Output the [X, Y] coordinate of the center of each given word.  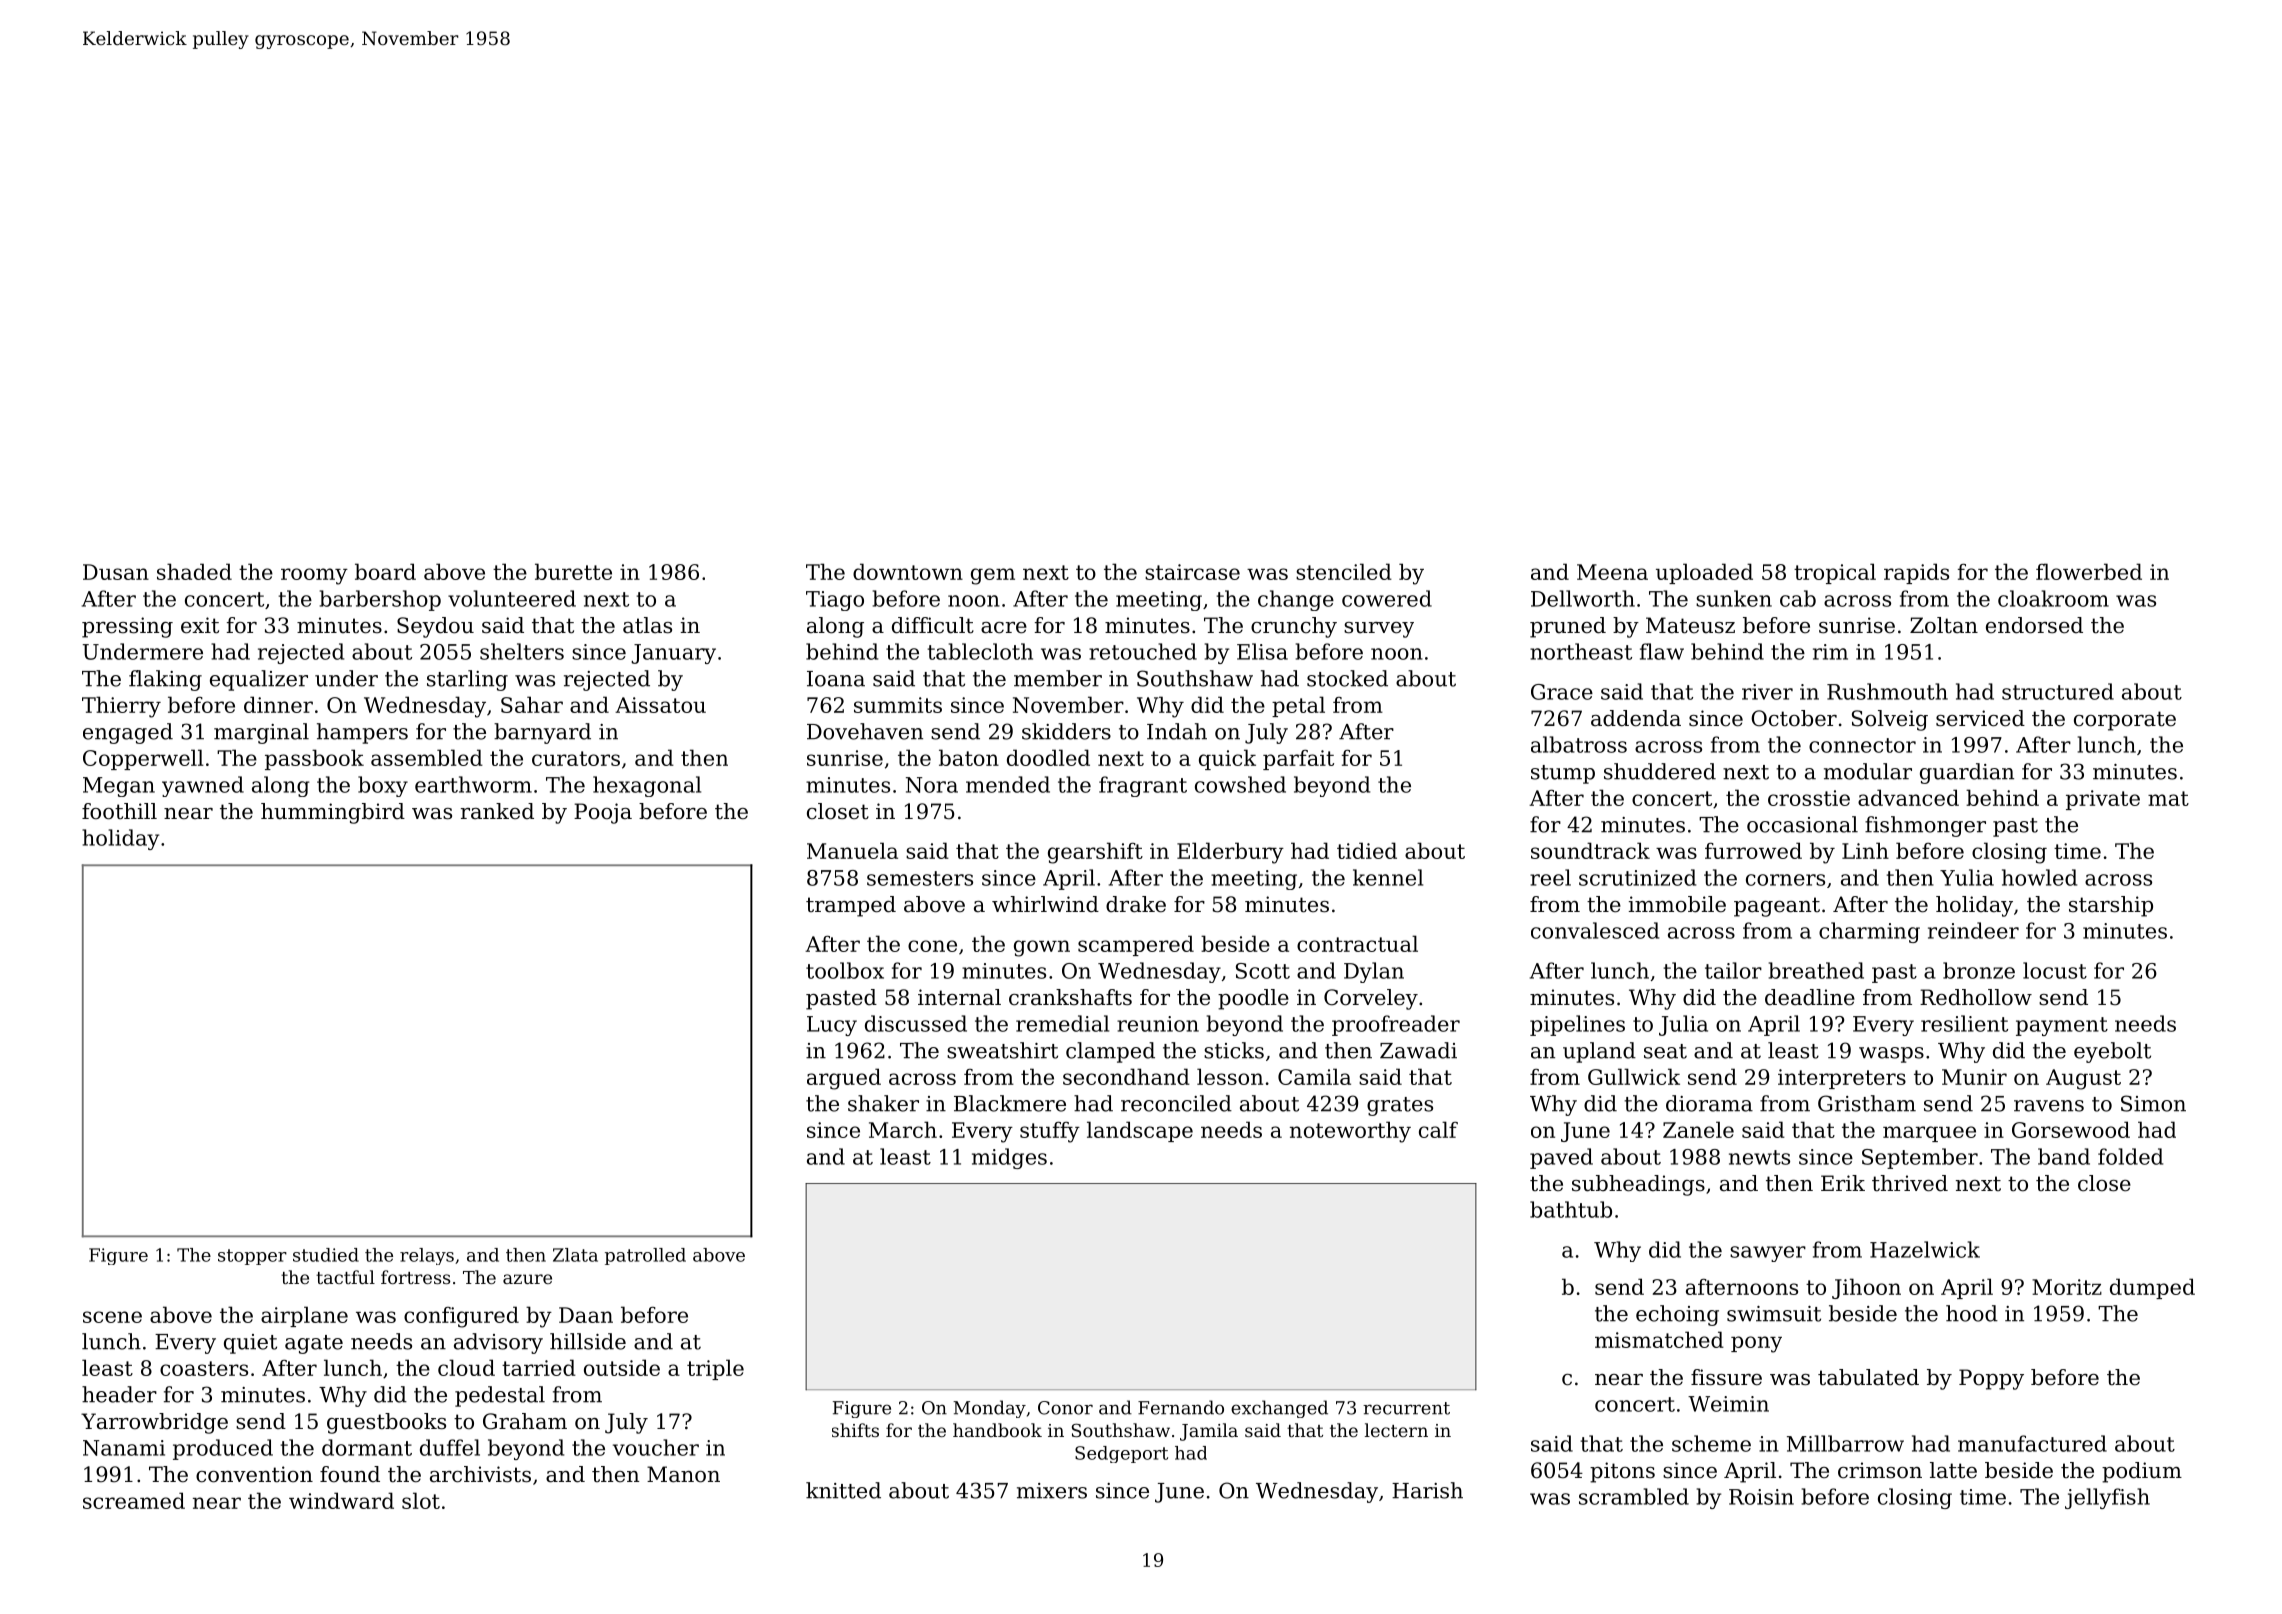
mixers [1052, 1491]
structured [2058, 691]
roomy [314, 576]
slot [421, 1500]
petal [1298, 706]
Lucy [832, 1026]
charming [1869, 932]
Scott [1263, 971]
